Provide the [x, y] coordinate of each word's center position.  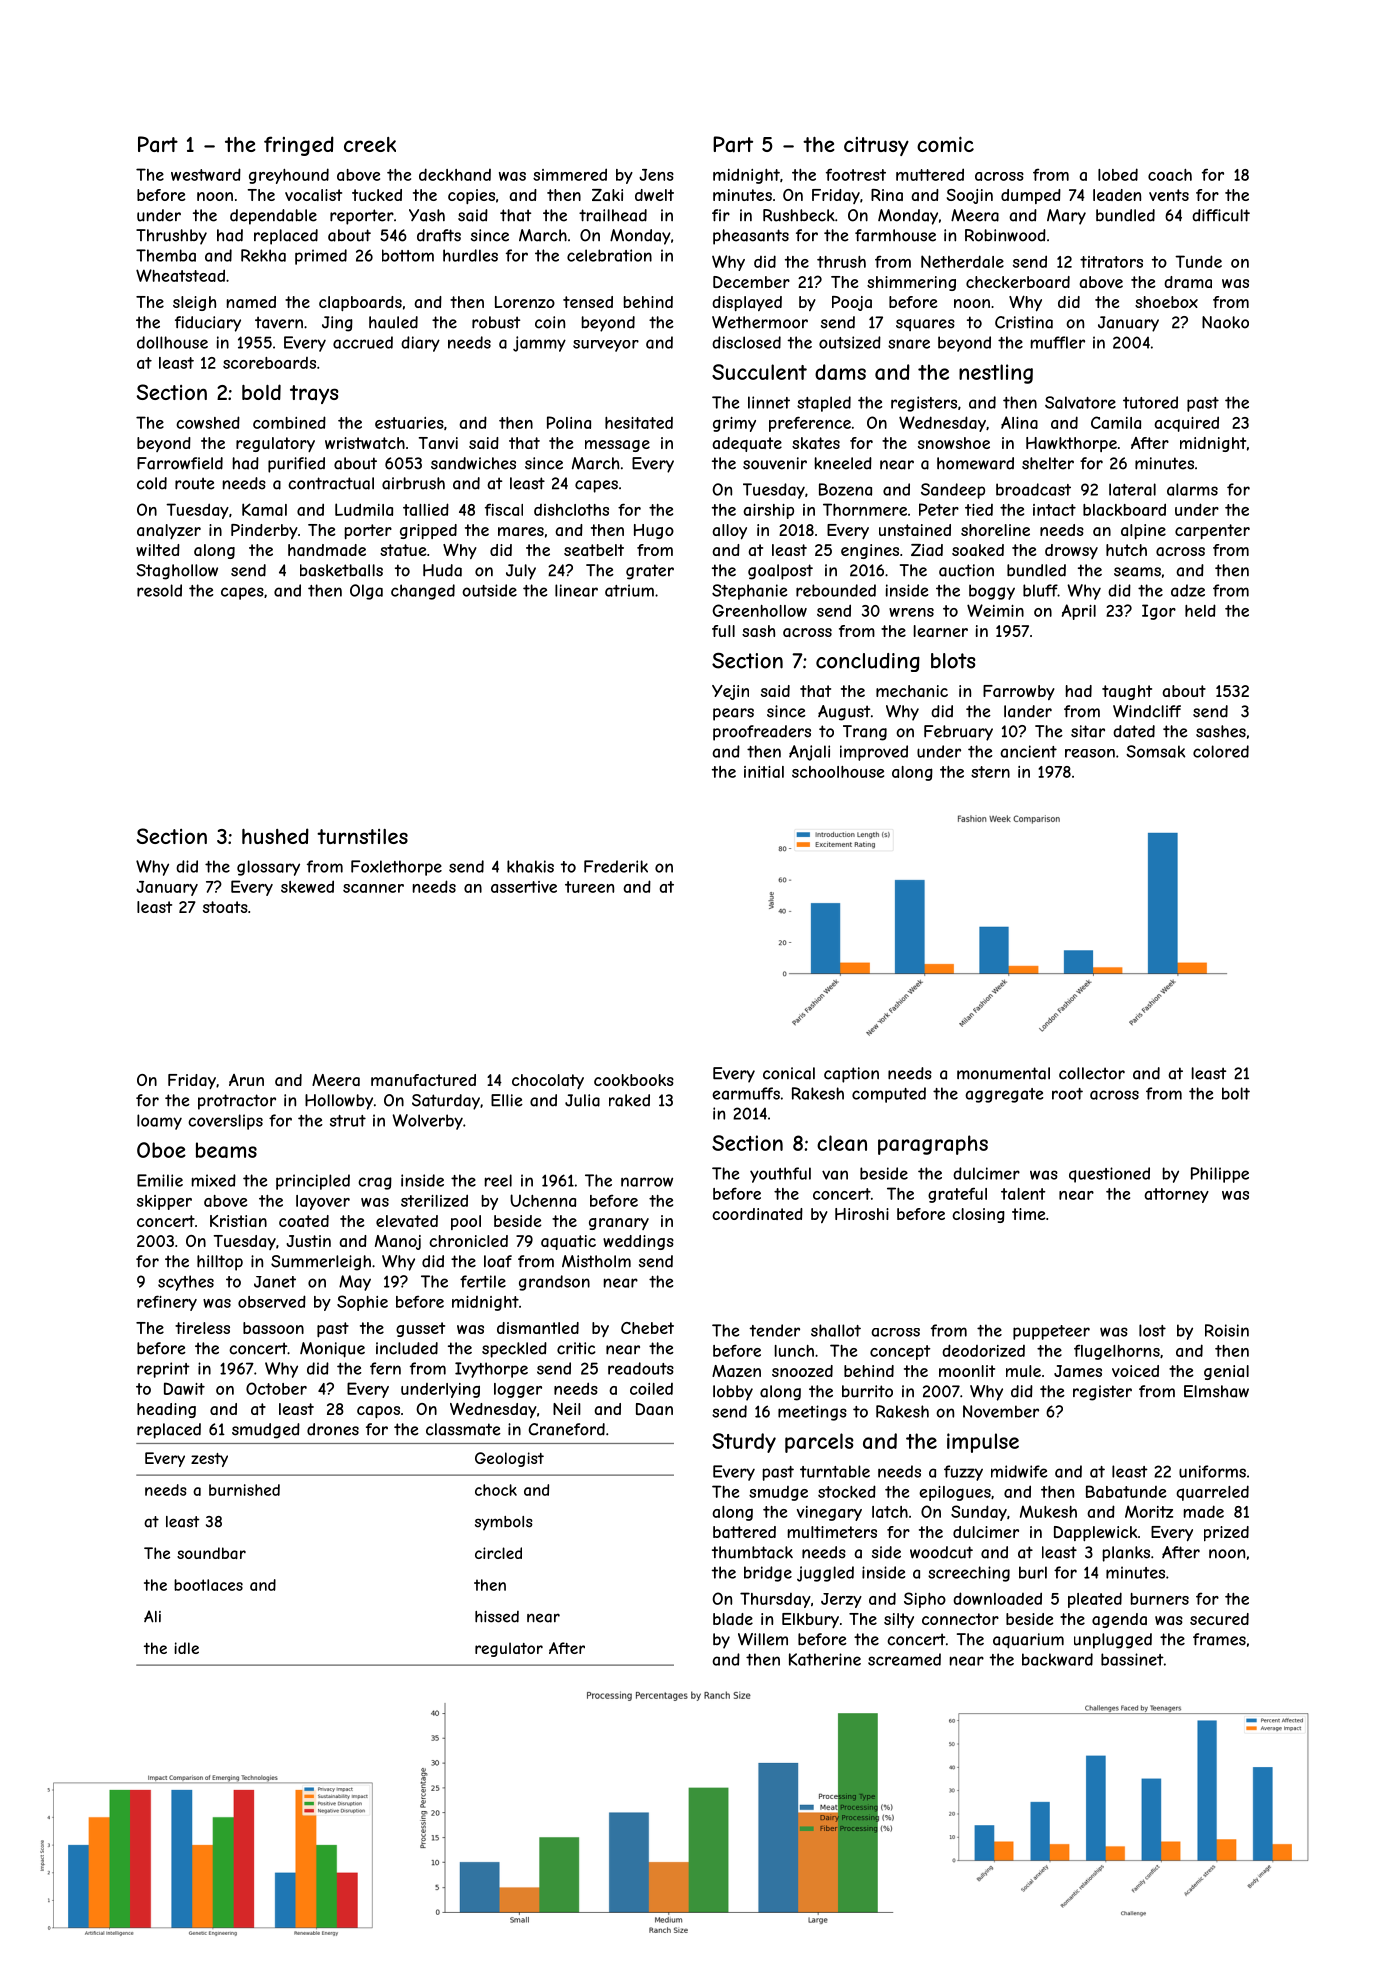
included [407, 1348]
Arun [246, 1080]
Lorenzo [525, 302]
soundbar [211, 1553]
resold [159, 590]
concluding [868, 662]
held [1200, 610]
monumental [1003, 1073]
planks [1126, 1554]
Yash [427, 215]
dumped [1031, 196]
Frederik [616, 866]
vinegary [829, 1513]
